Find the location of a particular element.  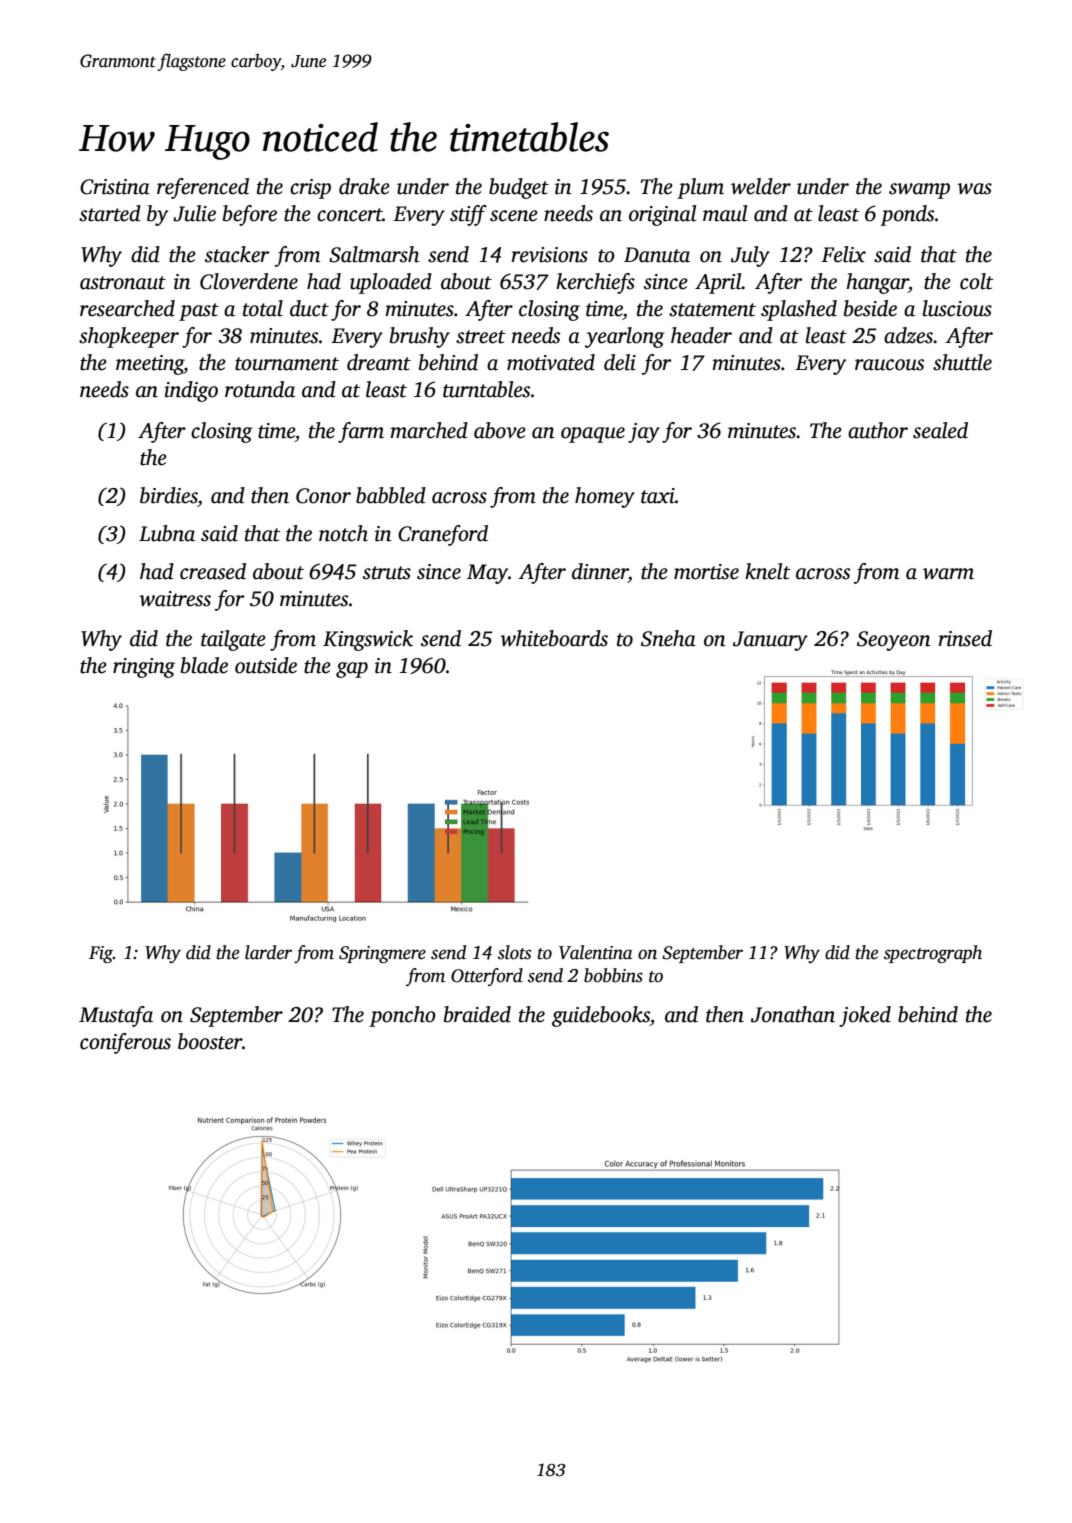

spectrograph is located at coordinates (933, 954).
